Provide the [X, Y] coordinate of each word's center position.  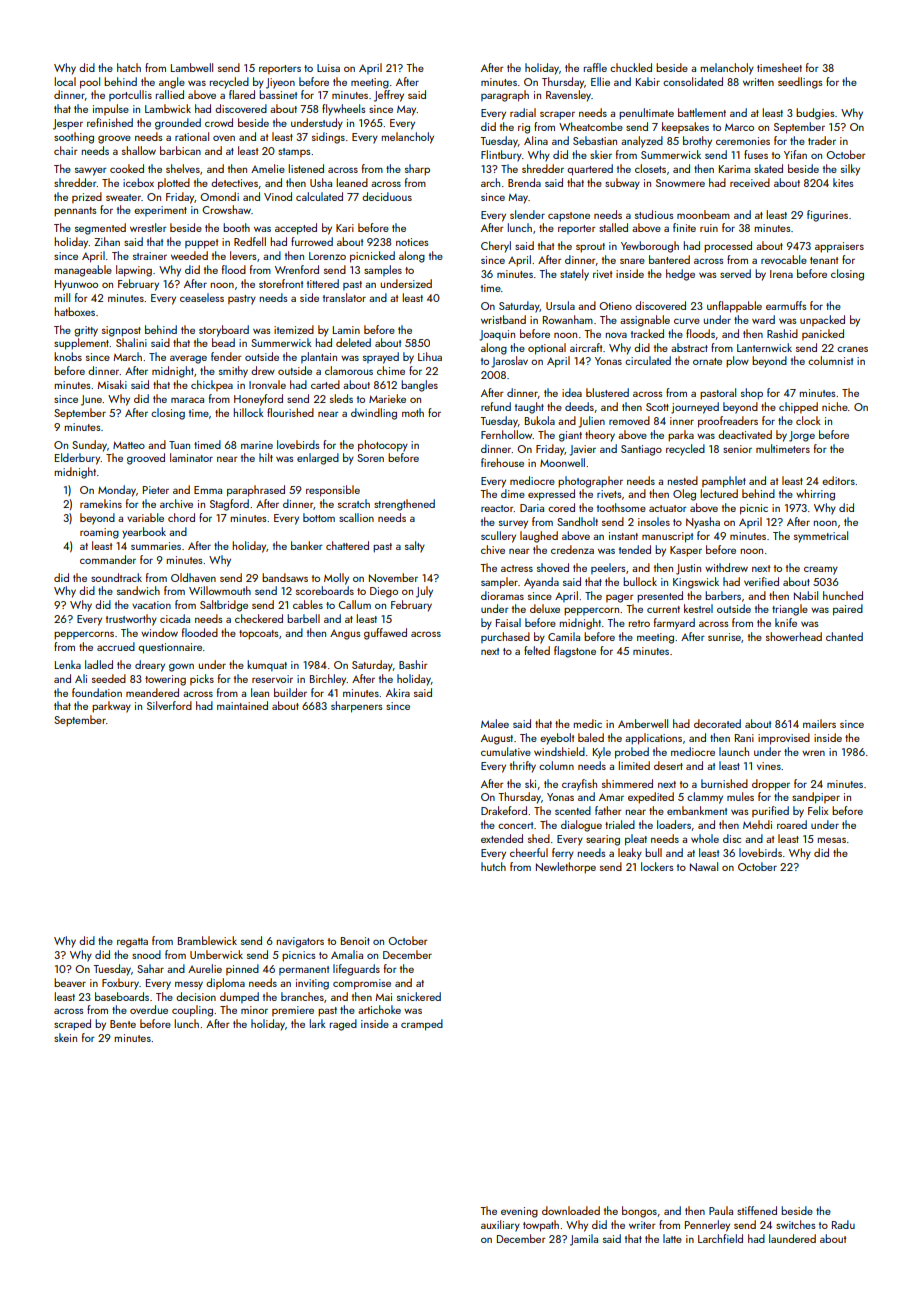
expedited [651, 798]
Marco [739, 127]
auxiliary [500, 1226]
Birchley [328, 680]
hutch [493, 866]
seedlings [800, 83]
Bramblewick [207, 940]
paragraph [505, 96]
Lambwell [192, 67]
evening [519, 1212]
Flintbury [501, 156]
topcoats [259, 635]
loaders [674, 824]
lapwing [134, 271]
